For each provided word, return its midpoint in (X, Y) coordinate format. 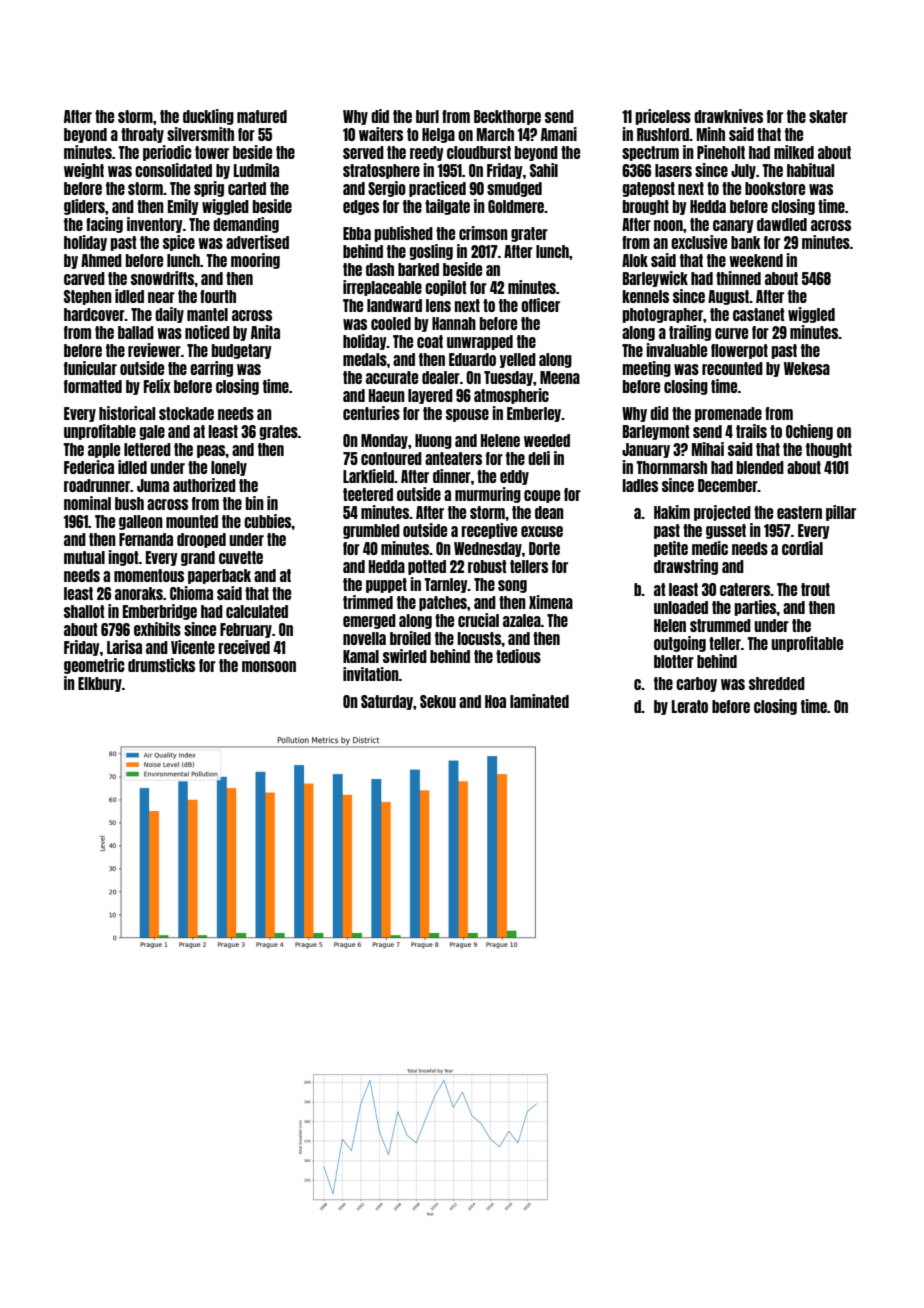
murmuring (488, 495)
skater (828, 116)
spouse (467, 415)
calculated (257, 611)
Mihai (708, 449)
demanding (246, 225)
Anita (265, 332)
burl (427, 116)
